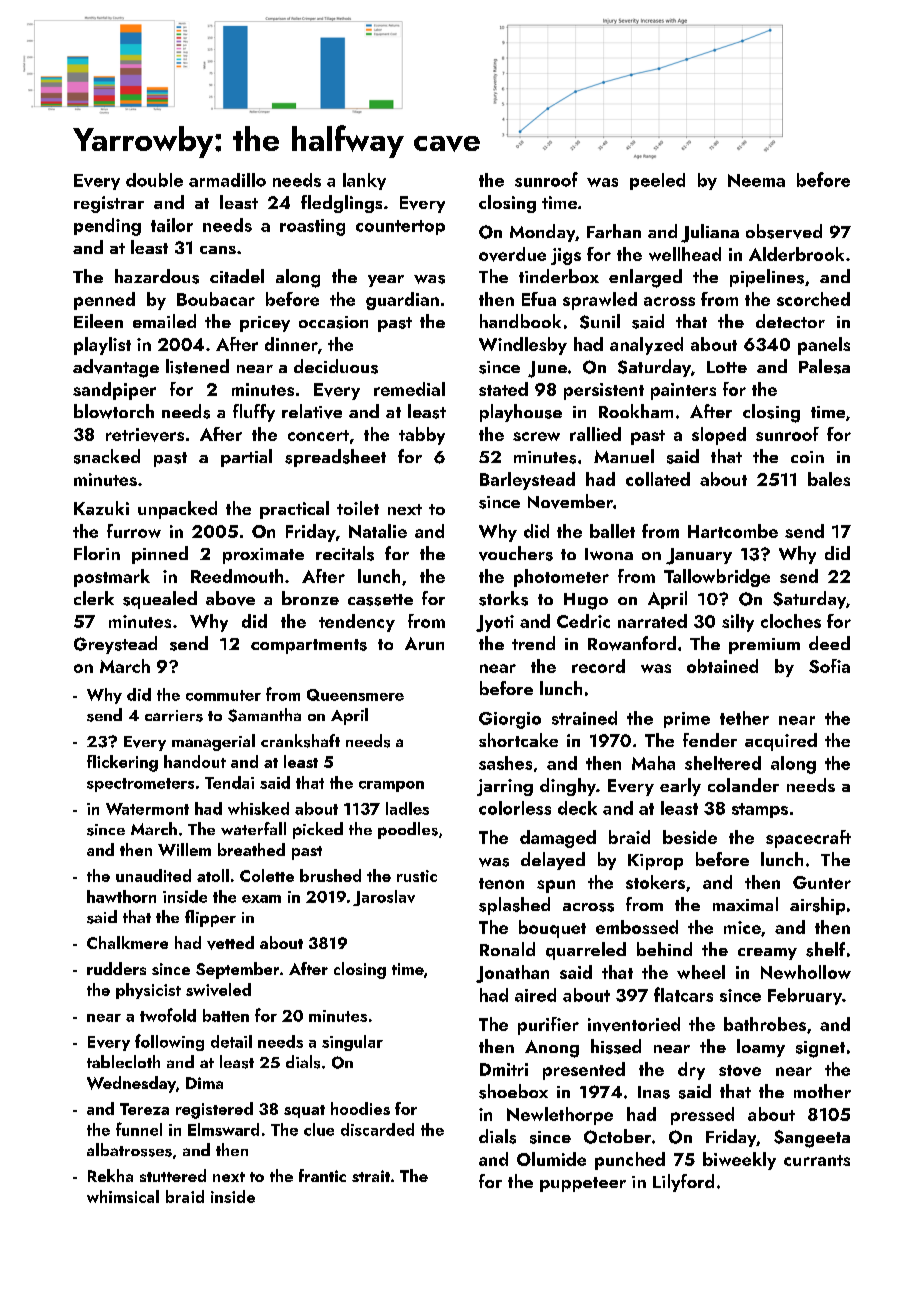 This image has height=1308, width=924. What do you see at coordinates (123, 1196) in the image?
I see `whimsical` at bounding box center [123, 1196].
